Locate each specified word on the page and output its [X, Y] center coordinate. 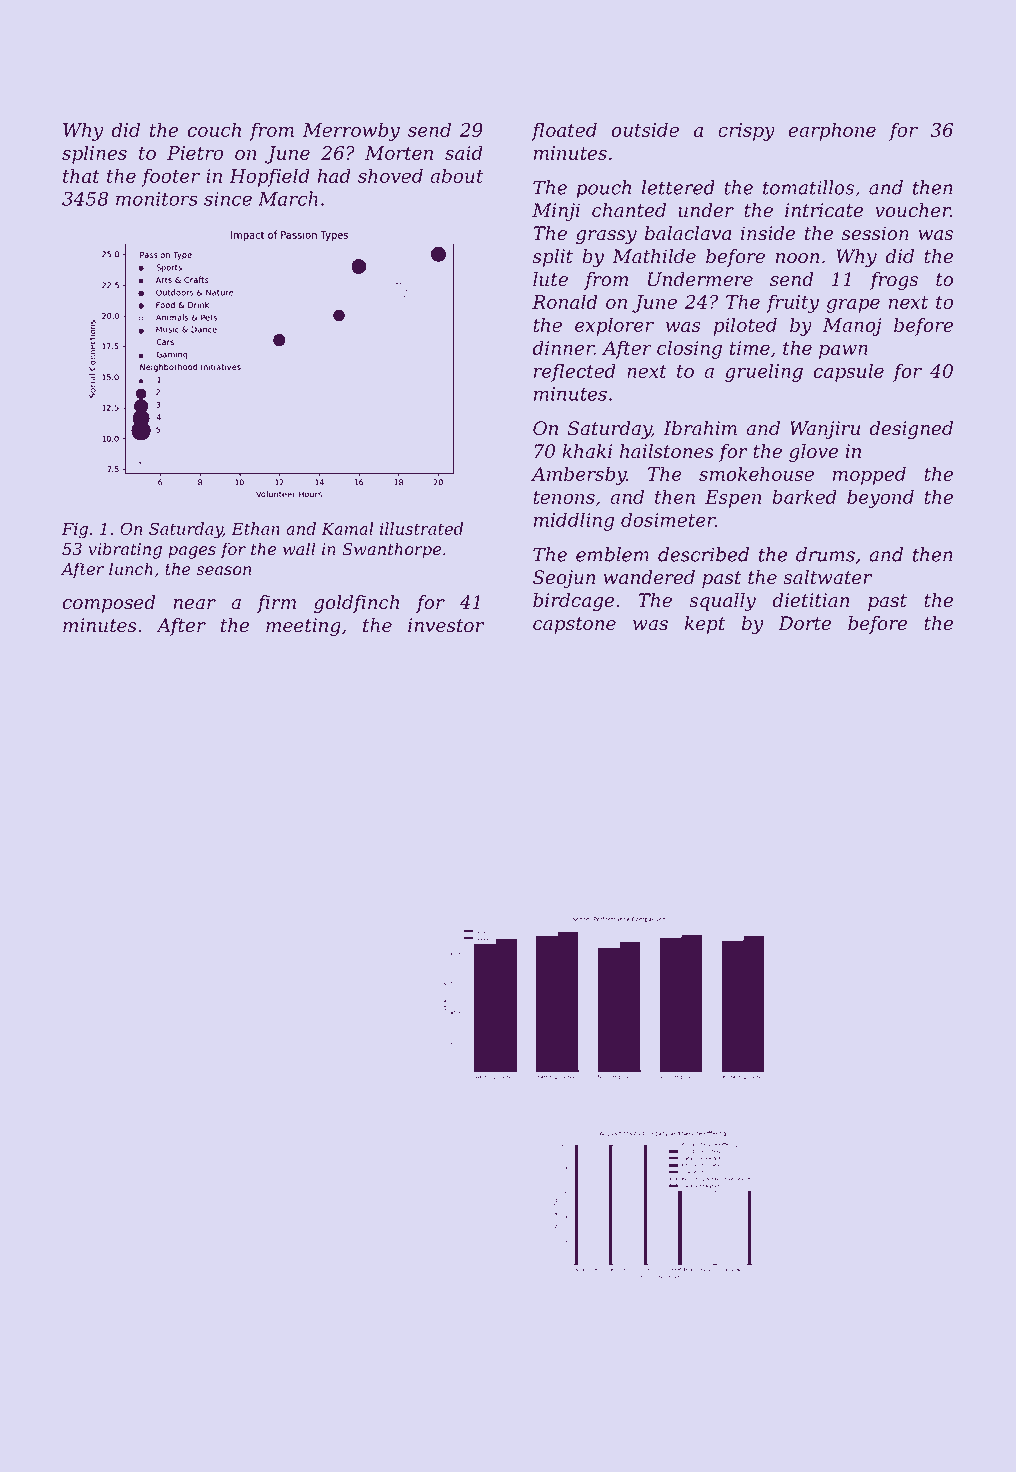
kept [705, 625]
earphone [832, 131]
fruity [792, 303]
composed [109, 604]
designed [911, 430]
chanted [629, 210]
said [464, 152]
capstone [574, 625]
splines [94, 154]
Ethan [255, 528]
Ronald [564, 301]
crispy [746, 132]
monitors [157, 199]
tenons [564, 497]
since [228, 199]
